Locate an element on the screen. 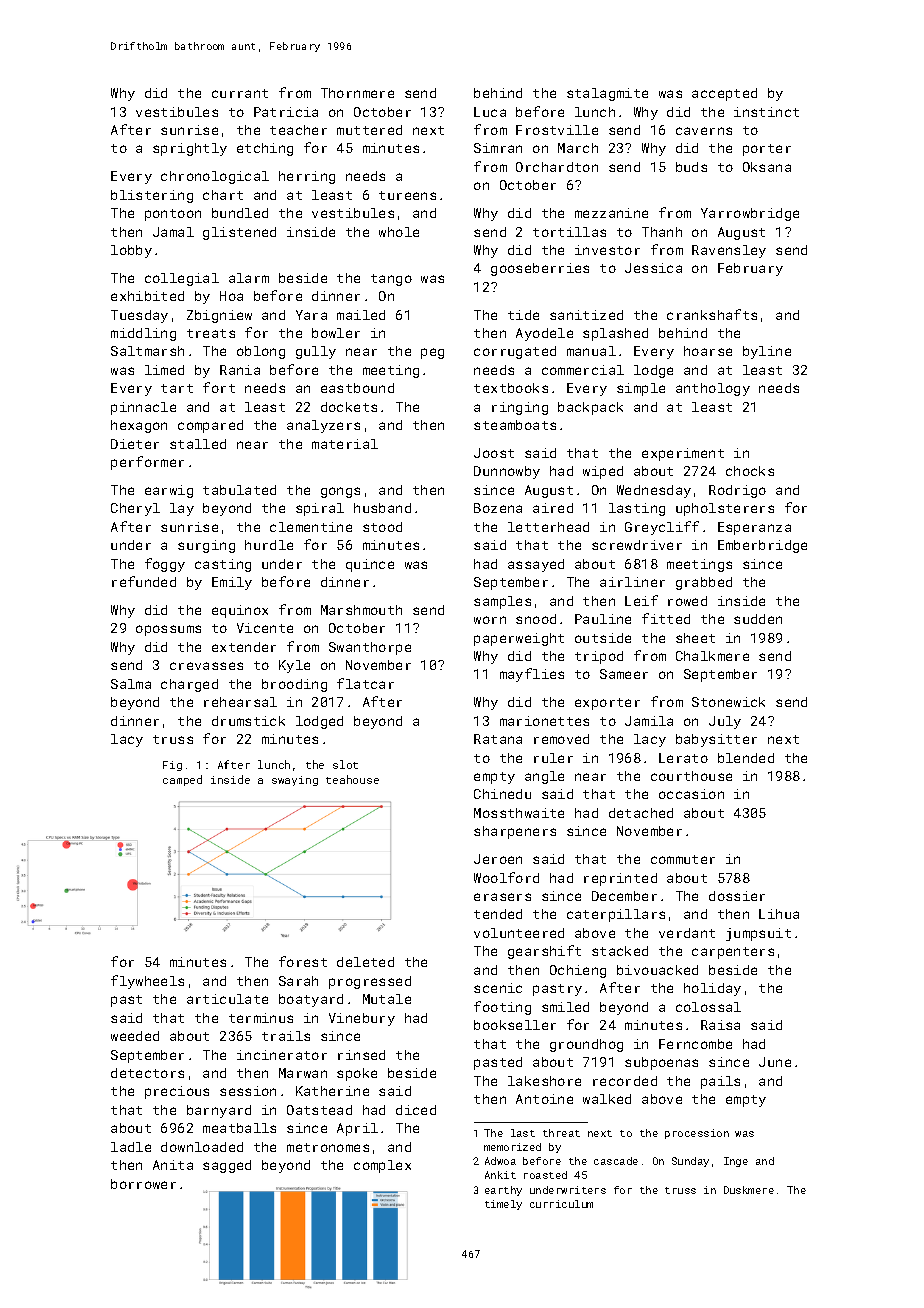  opossums is located at coordinates (168, 630).
